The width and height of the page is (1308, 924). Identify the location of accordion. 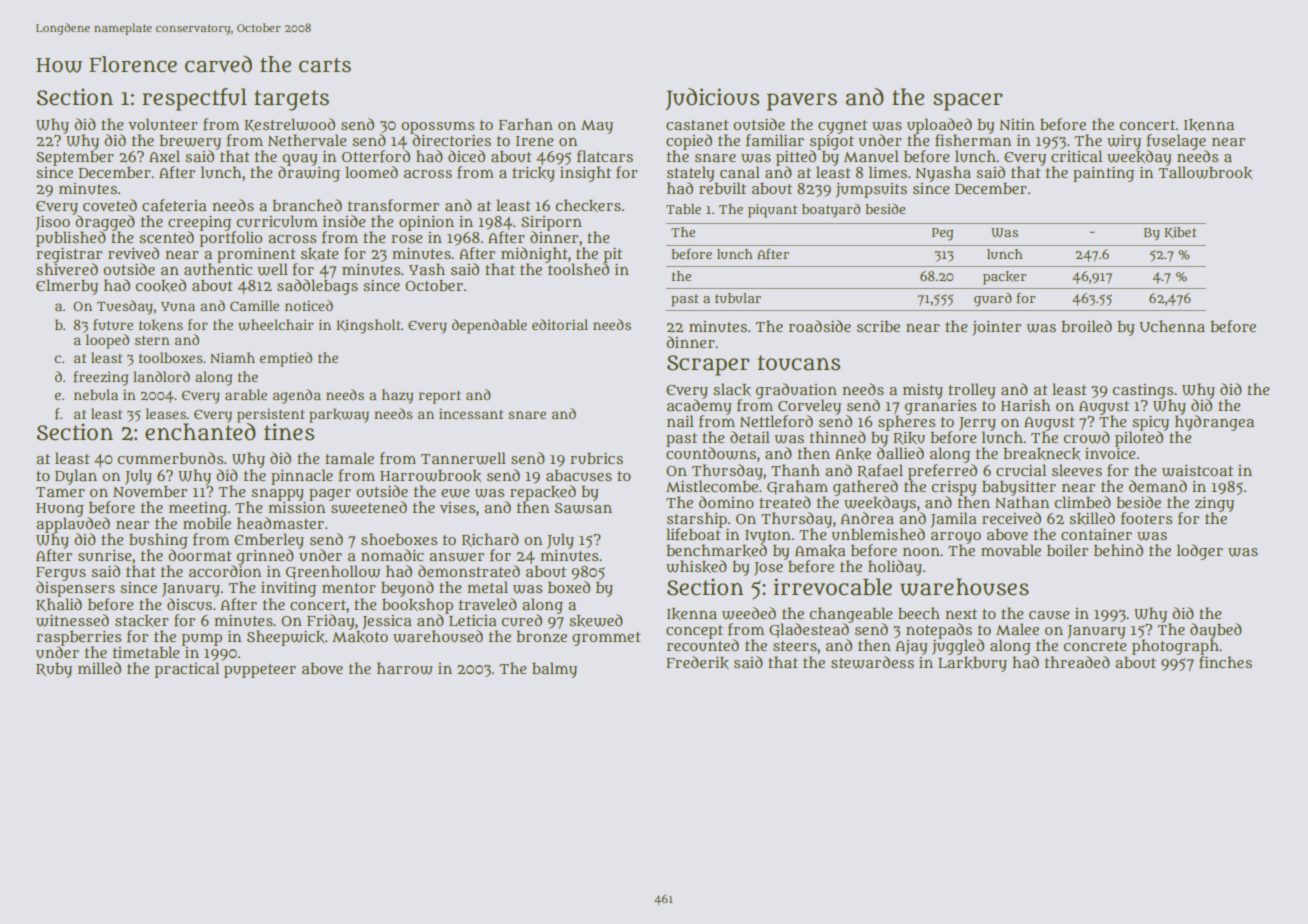
(225, 571).
